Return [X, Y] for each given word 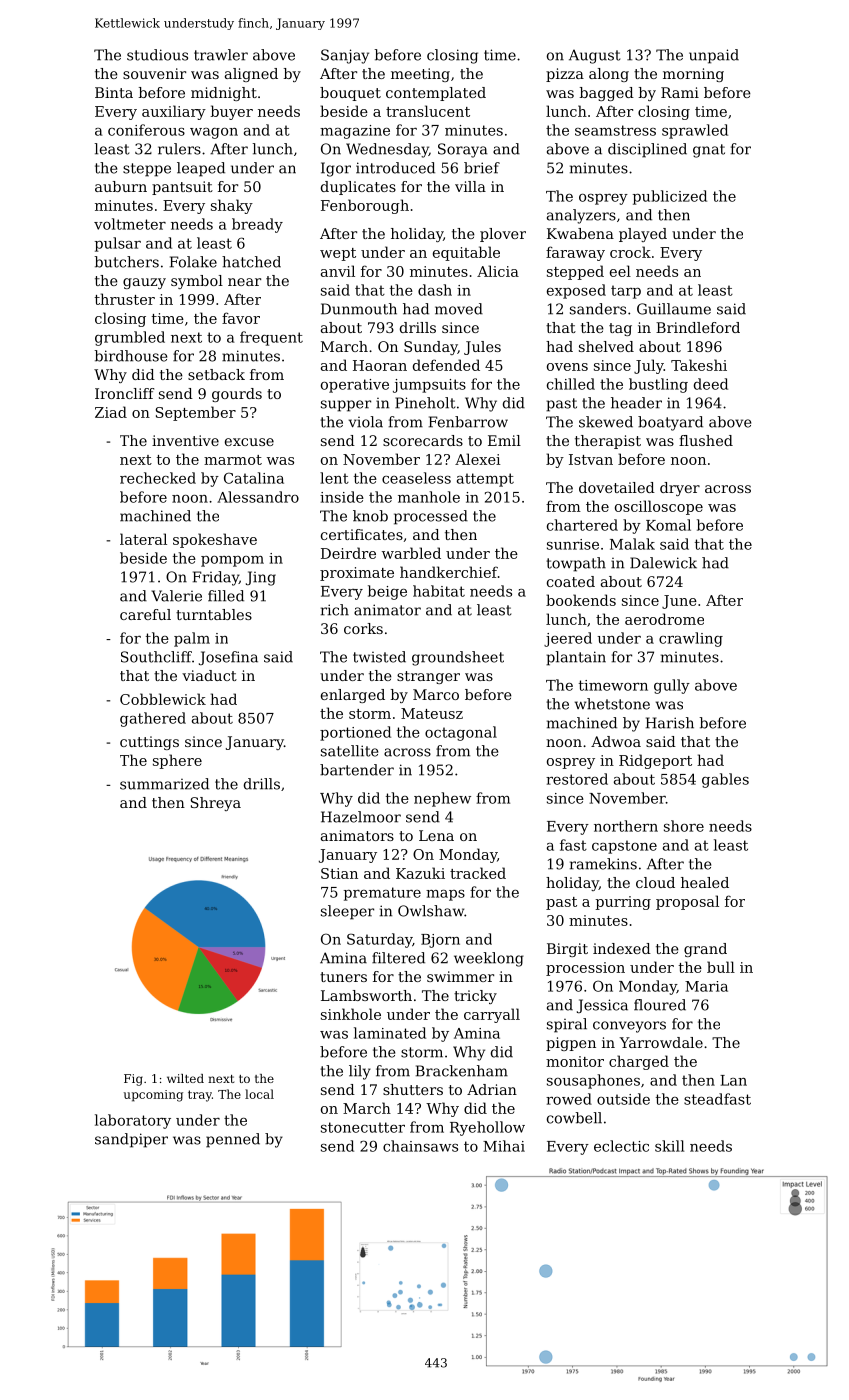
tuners [343, 977]
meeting [420, 75]
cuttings [149, 743]
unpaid [714, 56]
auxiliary [174, 112]
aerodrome [664, 619]
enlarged [353, 696]
